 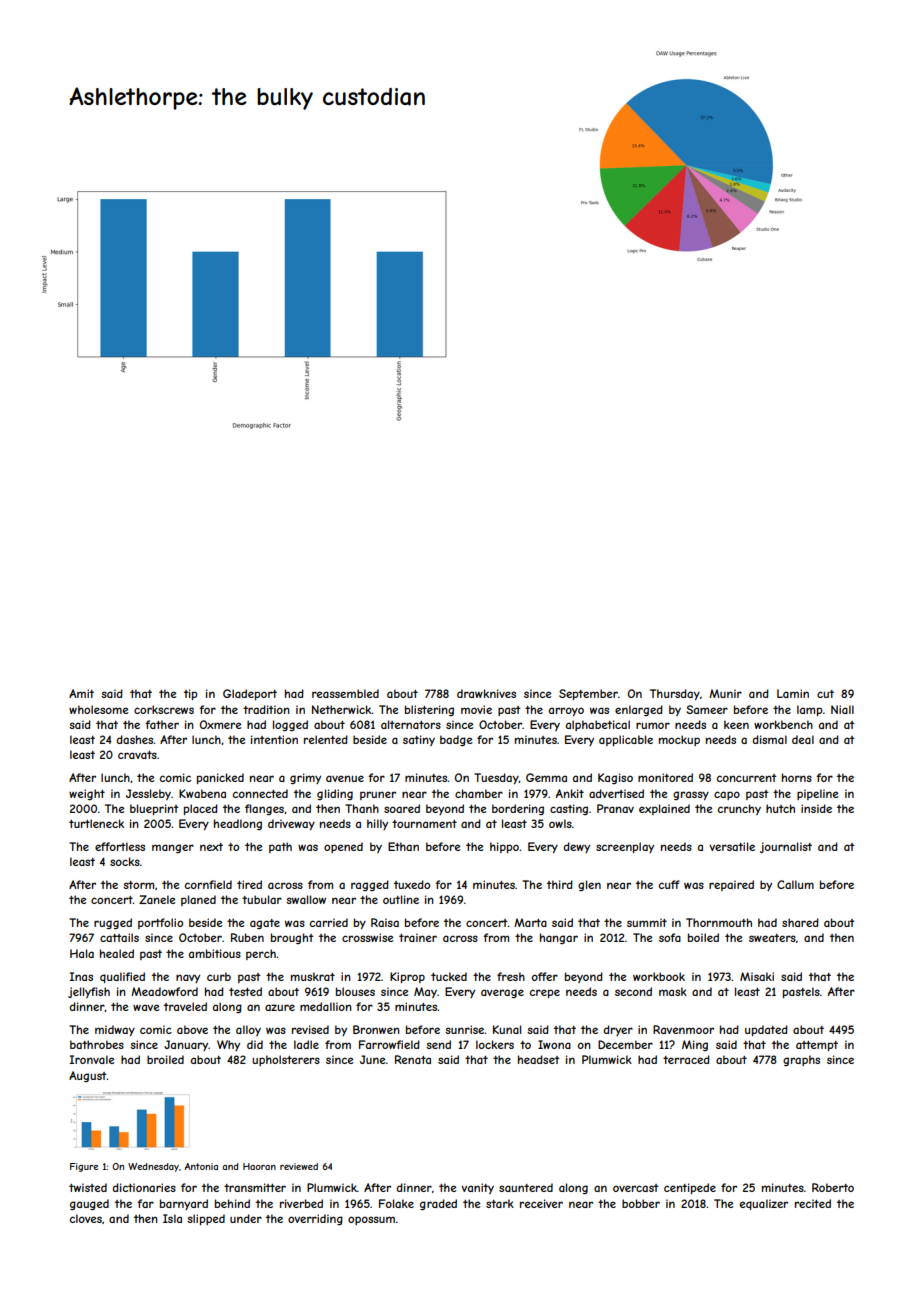 What do you see at coordinates (82, 953) in the screenshot?
I see `Hala` at bounding box center [82, 953].
